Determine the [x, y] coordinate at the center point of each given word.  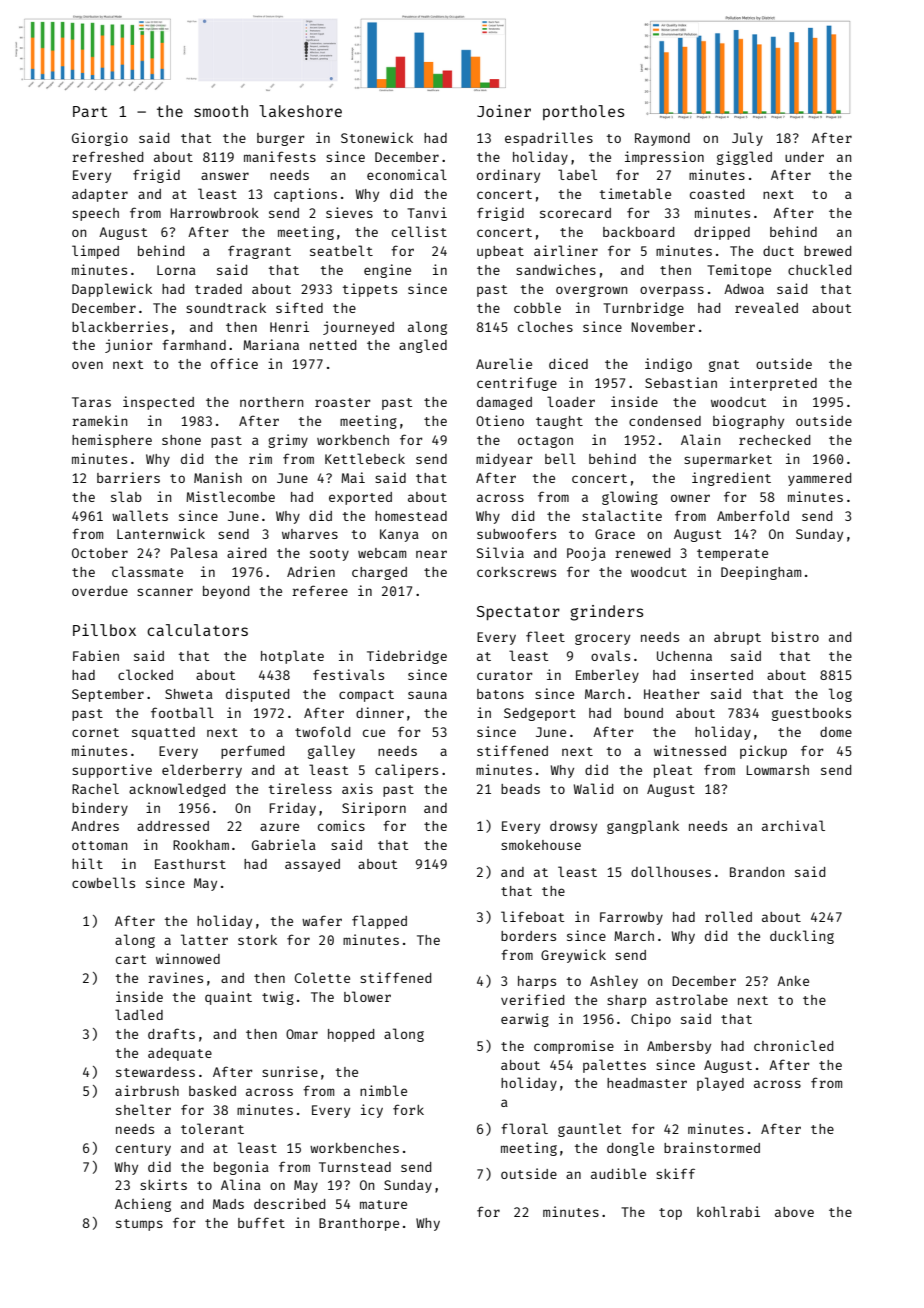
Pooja [586, 554]
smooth [221, 111]
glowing [630, 498]
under [804, 157]
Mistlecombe [230, 496]
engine [387, 271]
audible [618, 1173]
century [143, 1150]
